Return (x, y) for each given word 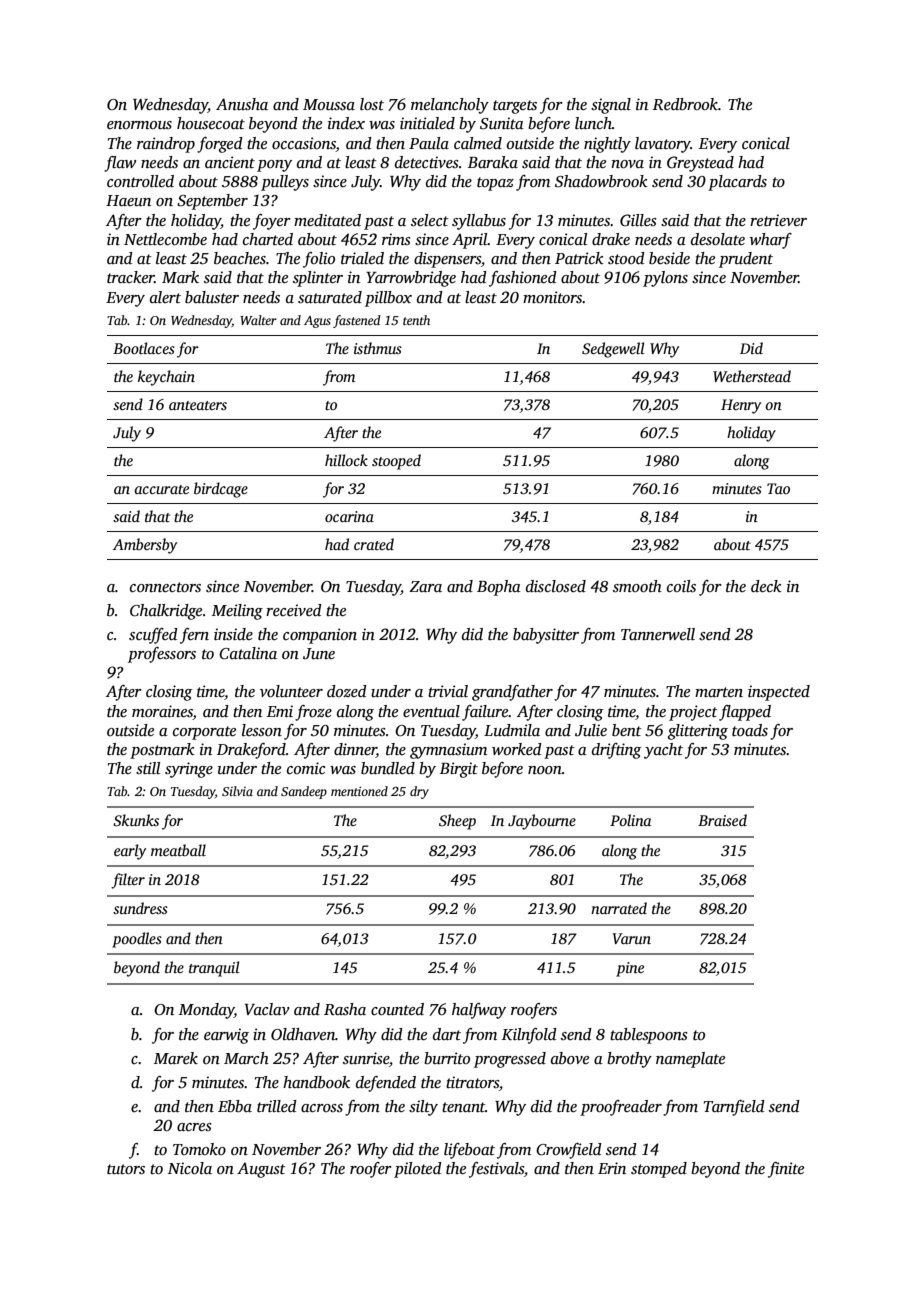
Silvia (237, 791)
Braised (722, 820)
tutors (126, 1169)
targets (515, 107)
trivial (448, 691)
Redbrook (685, 104)
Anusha (242, 104)
